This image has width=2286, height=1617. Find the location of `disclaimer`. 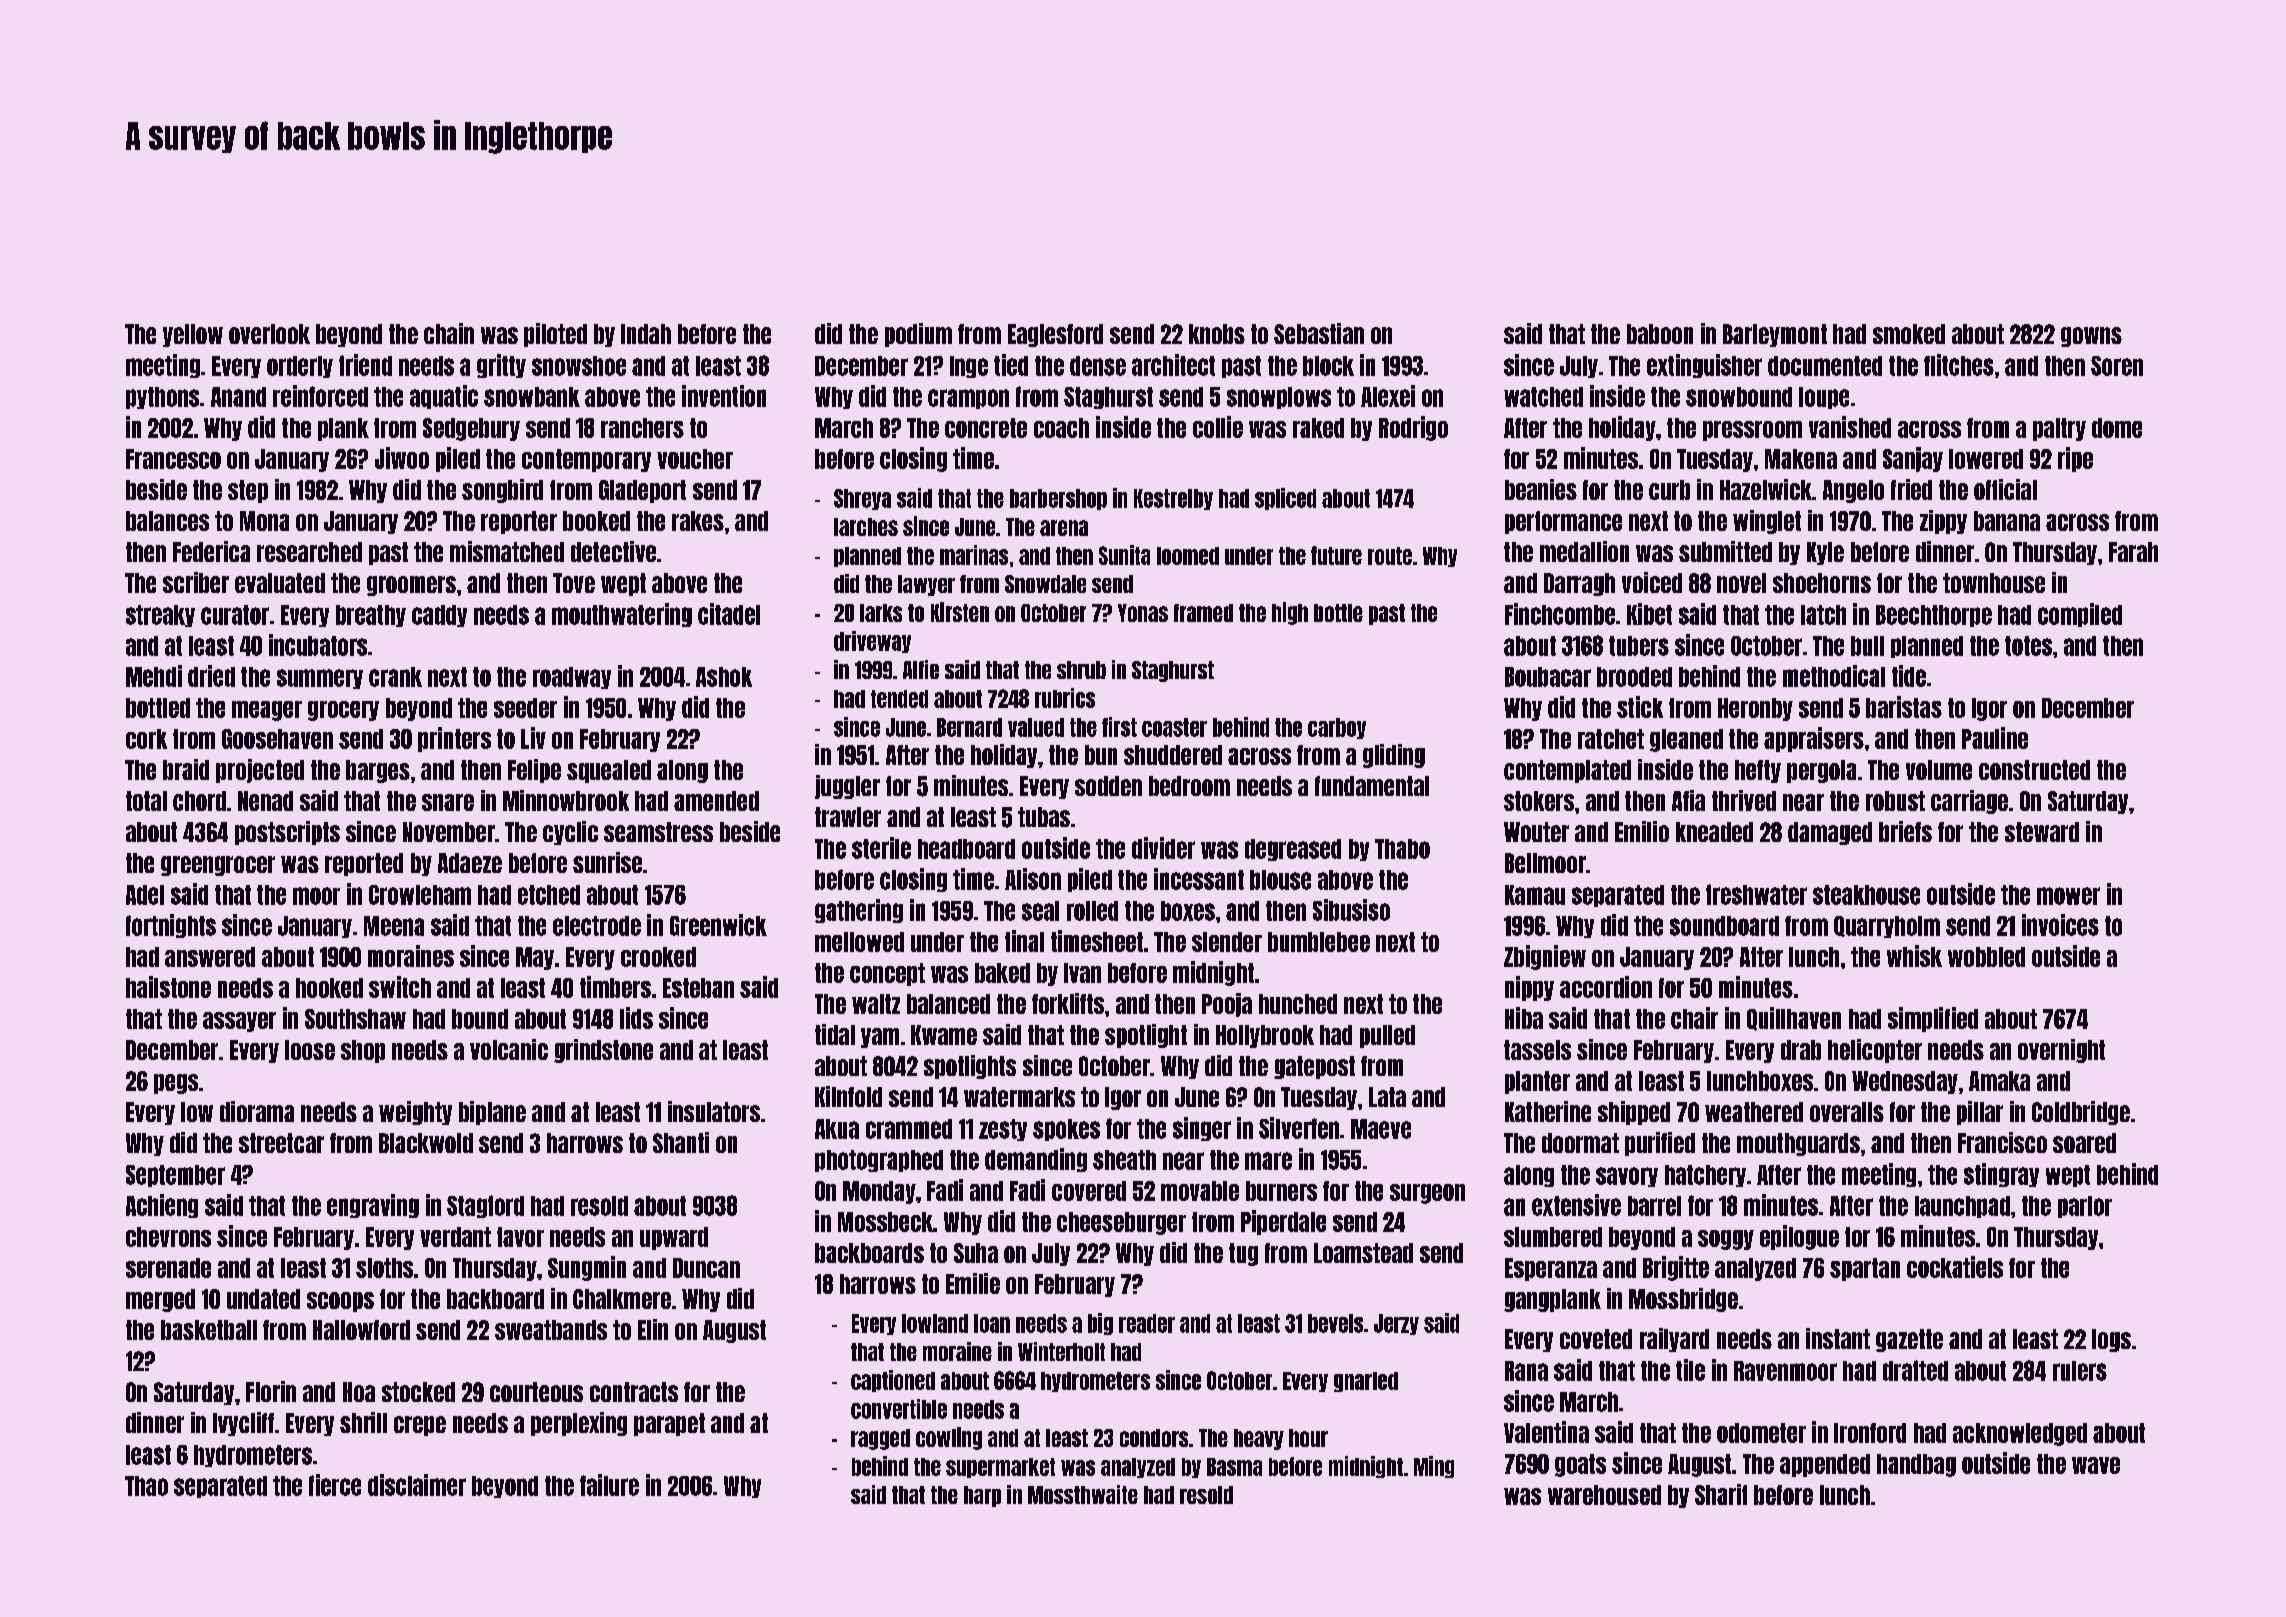

disclaimer is located at coordinates (417, 1485).
